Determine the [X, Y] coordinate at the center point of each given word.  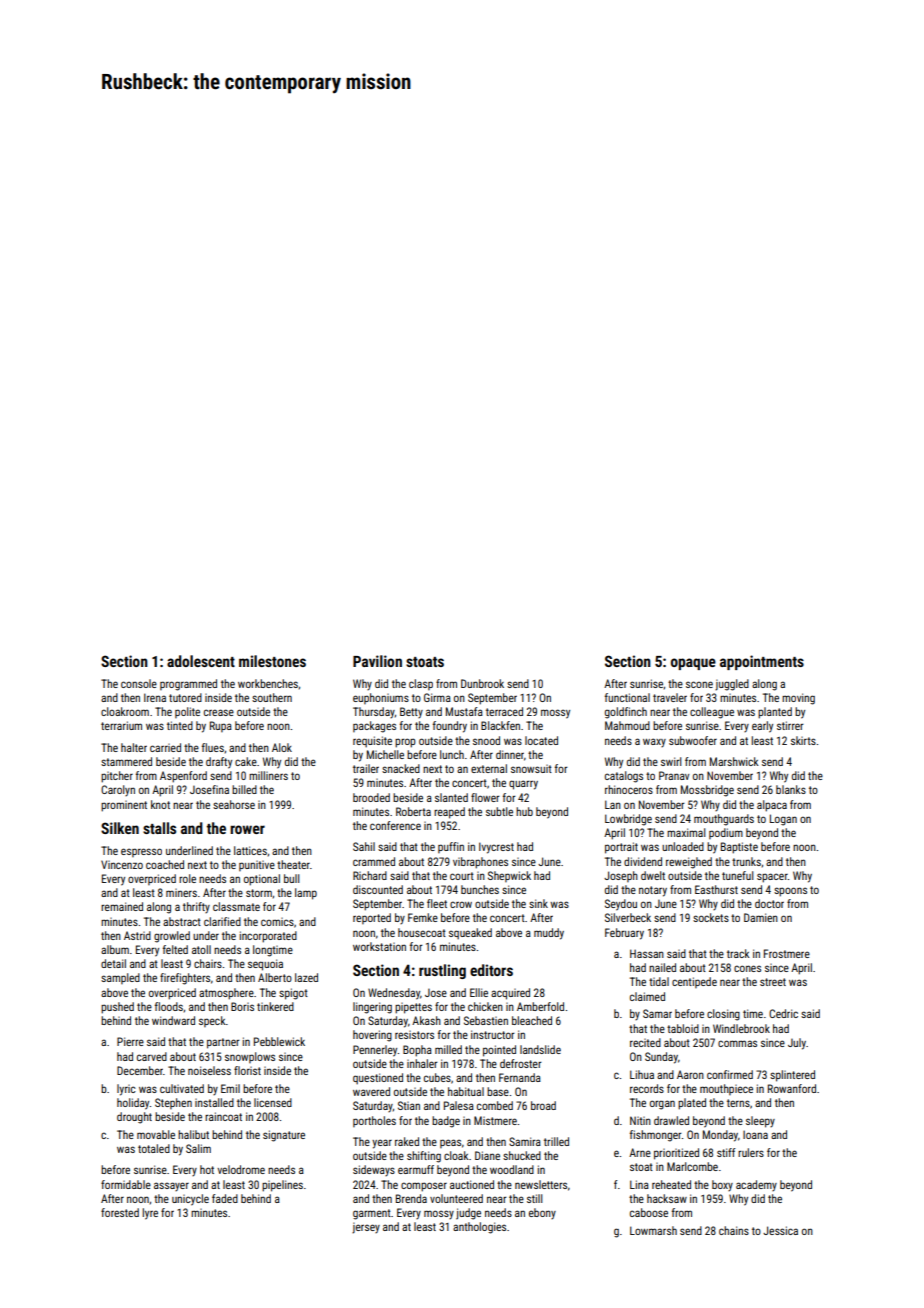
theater [293, 864]
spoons [790, 892]
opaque [693, 664]
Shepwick [509, 876]
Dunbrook [482, 683]
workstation [379, 946]
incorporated [268, 937]
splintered [792, 1076]
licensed [273, 1102]
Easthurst [716, 889]
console [139, 683]
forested [120, 1212]
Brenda [411, 1198]
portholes [374, 1121]
